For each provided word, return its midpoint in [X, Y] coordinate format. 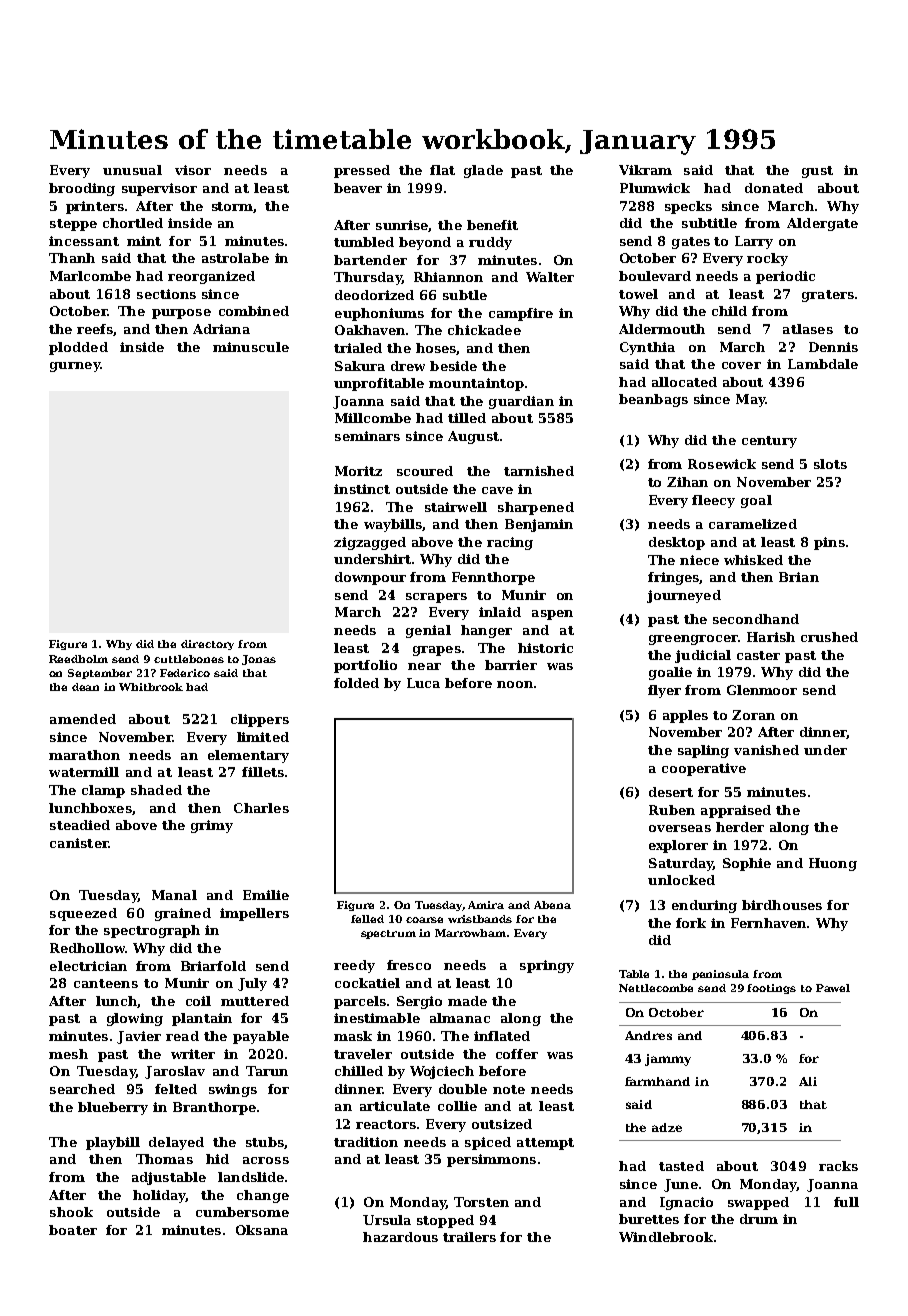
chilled [359, 1071]
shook [71, 1212]
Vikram [645, 170]
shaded [156, 790]
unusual [132, 170]
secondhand [756, 619]
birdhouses [782, 905]
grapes [437, 651]
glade [483, 171]
